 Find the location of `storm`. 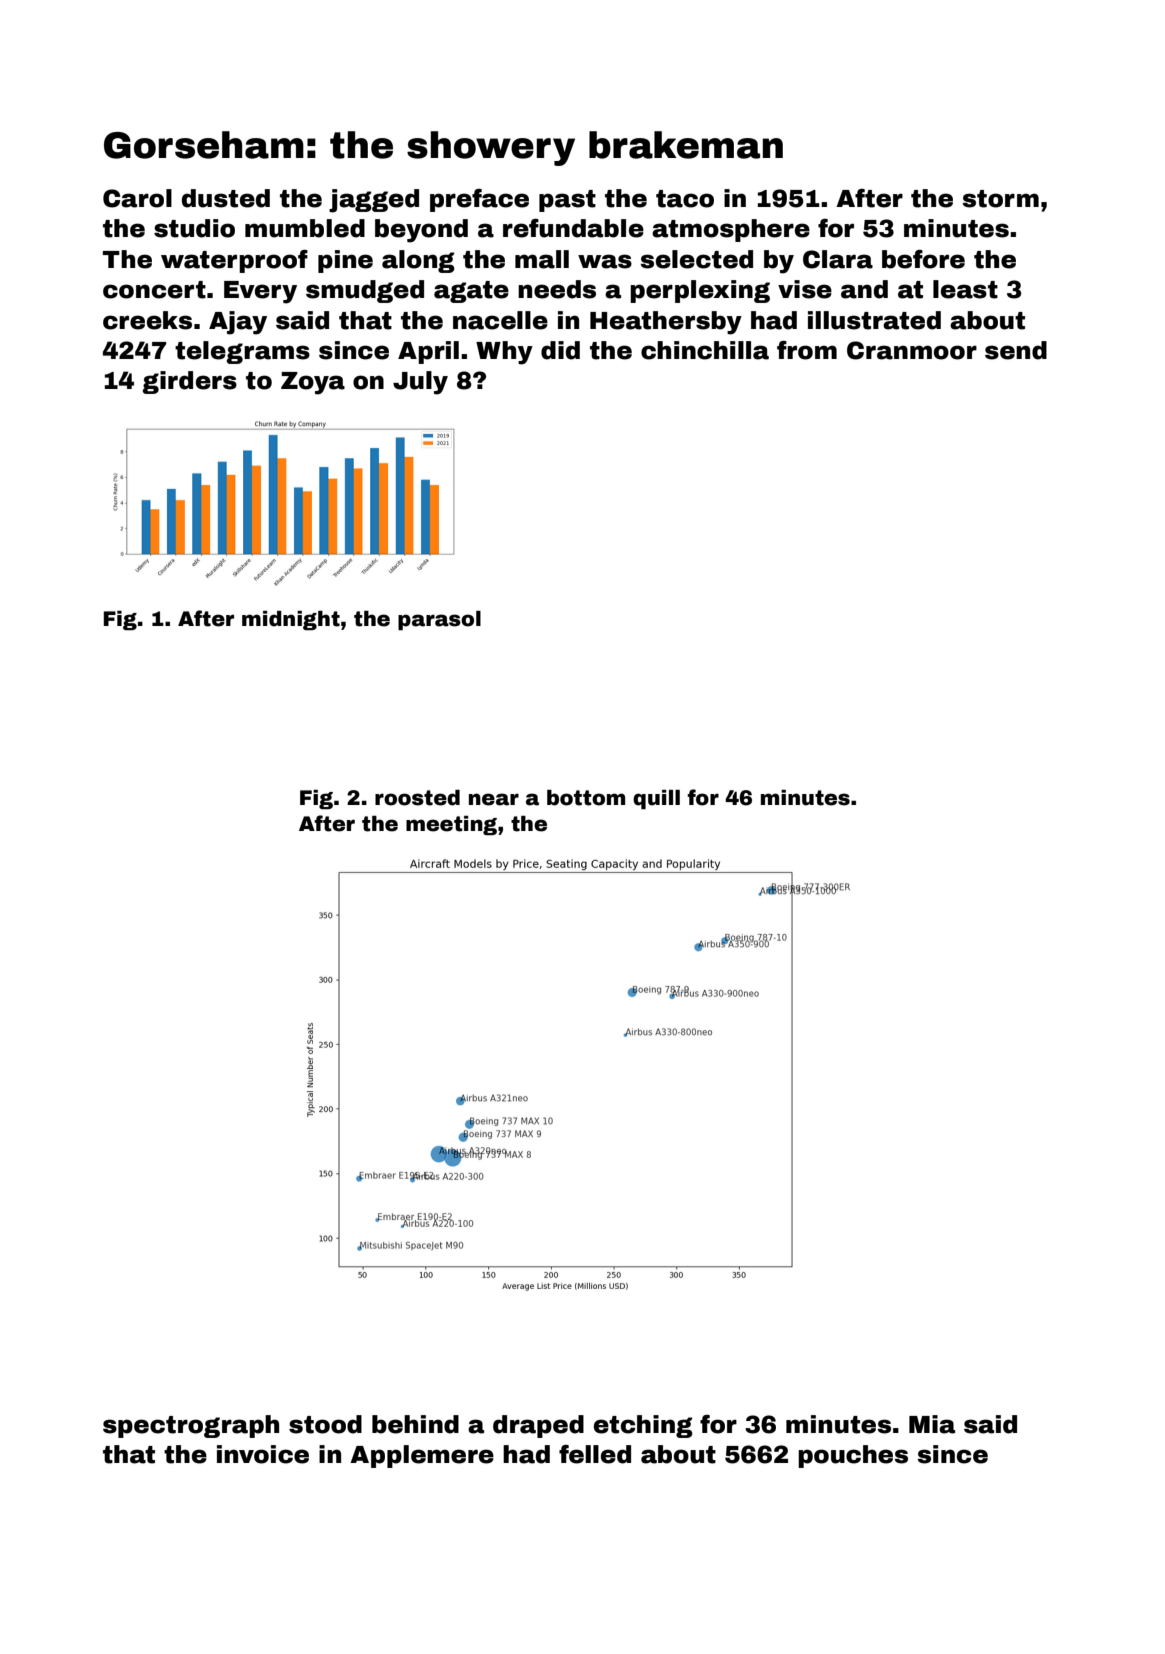

storm is located at coordinates (1001, 199).
